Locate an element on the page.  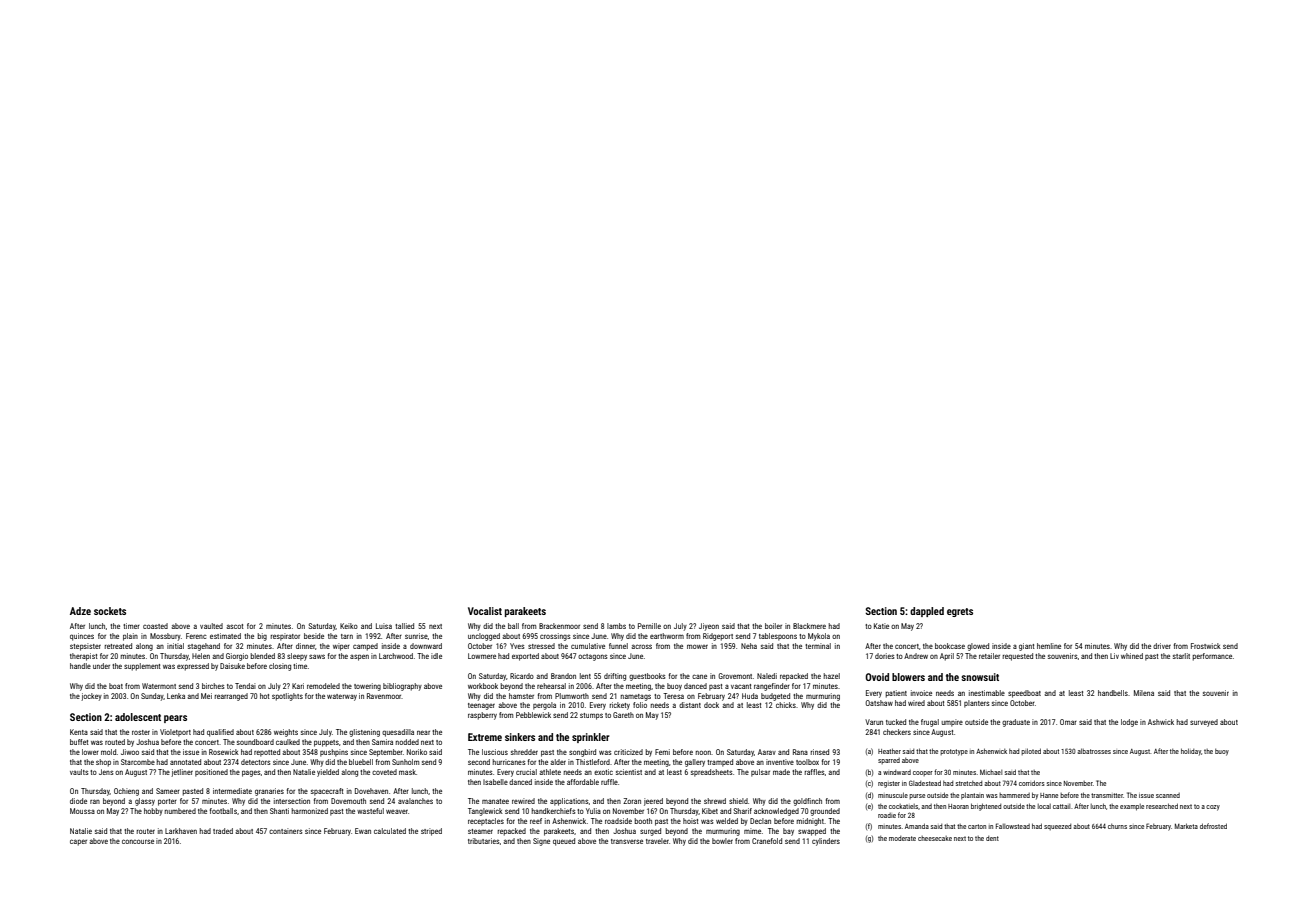
applications is located at coordinates (569, 802).
